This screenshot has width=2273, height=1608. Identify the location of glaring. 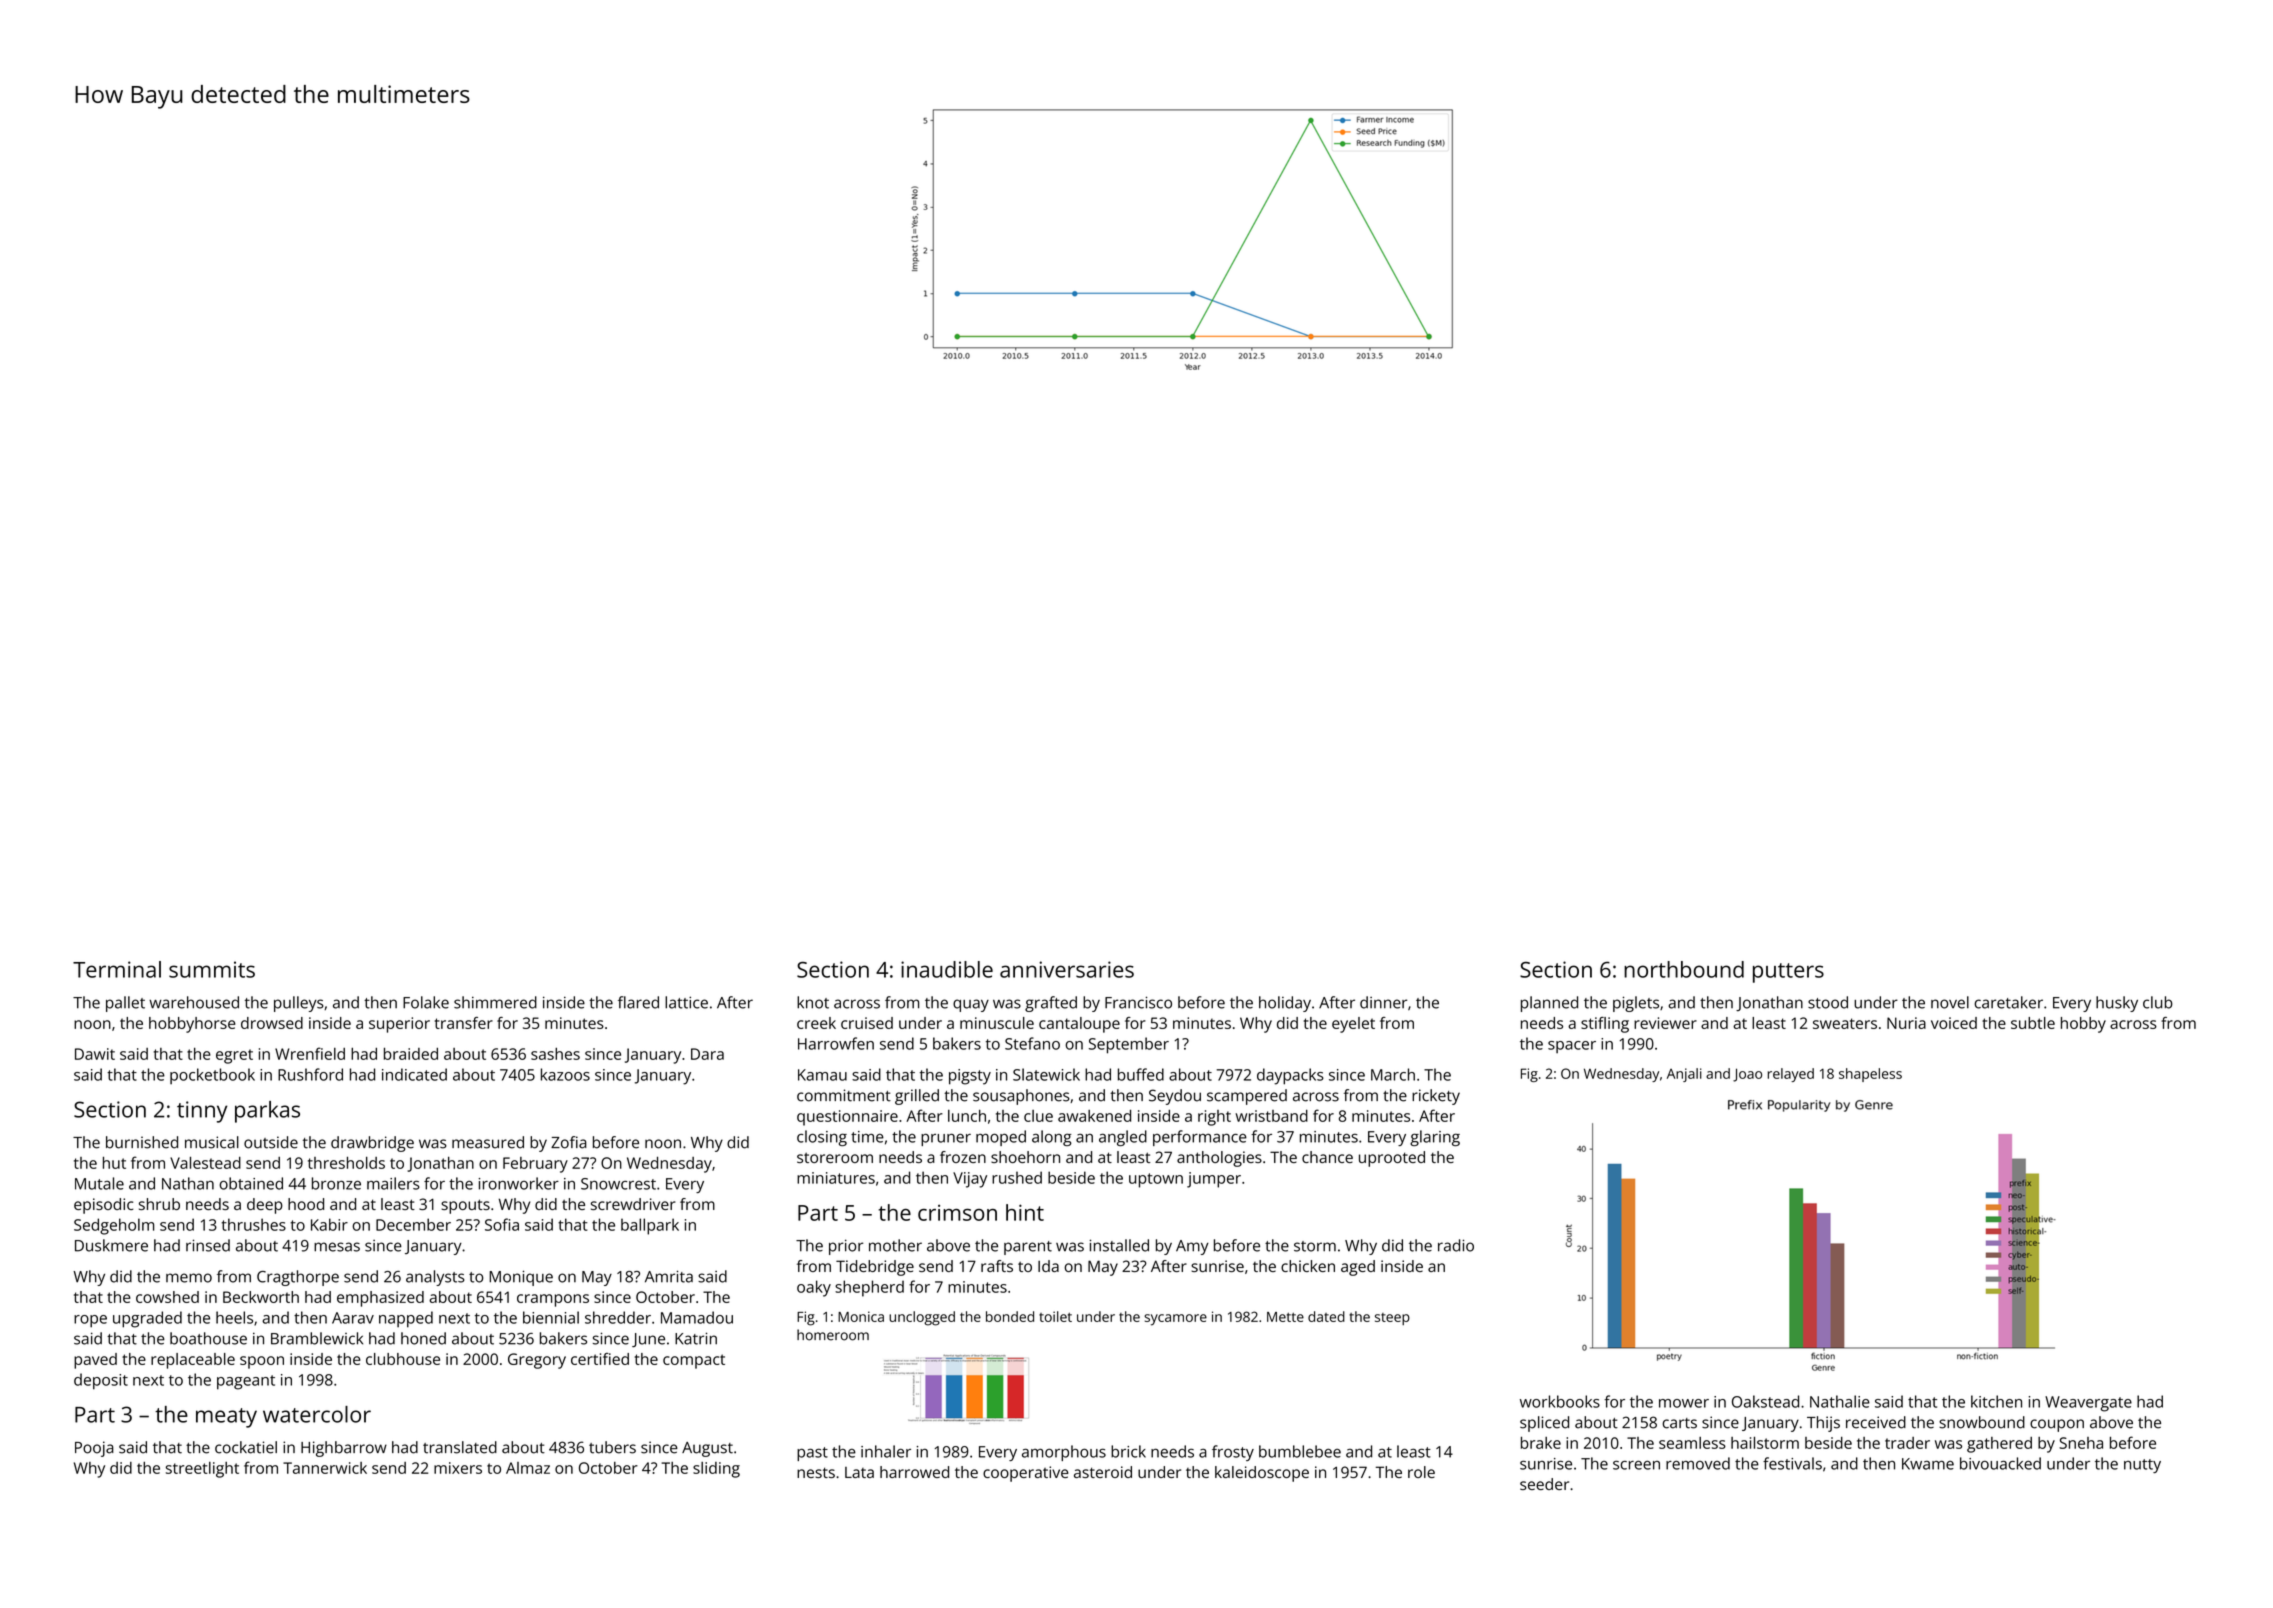
(1435, 1138).
